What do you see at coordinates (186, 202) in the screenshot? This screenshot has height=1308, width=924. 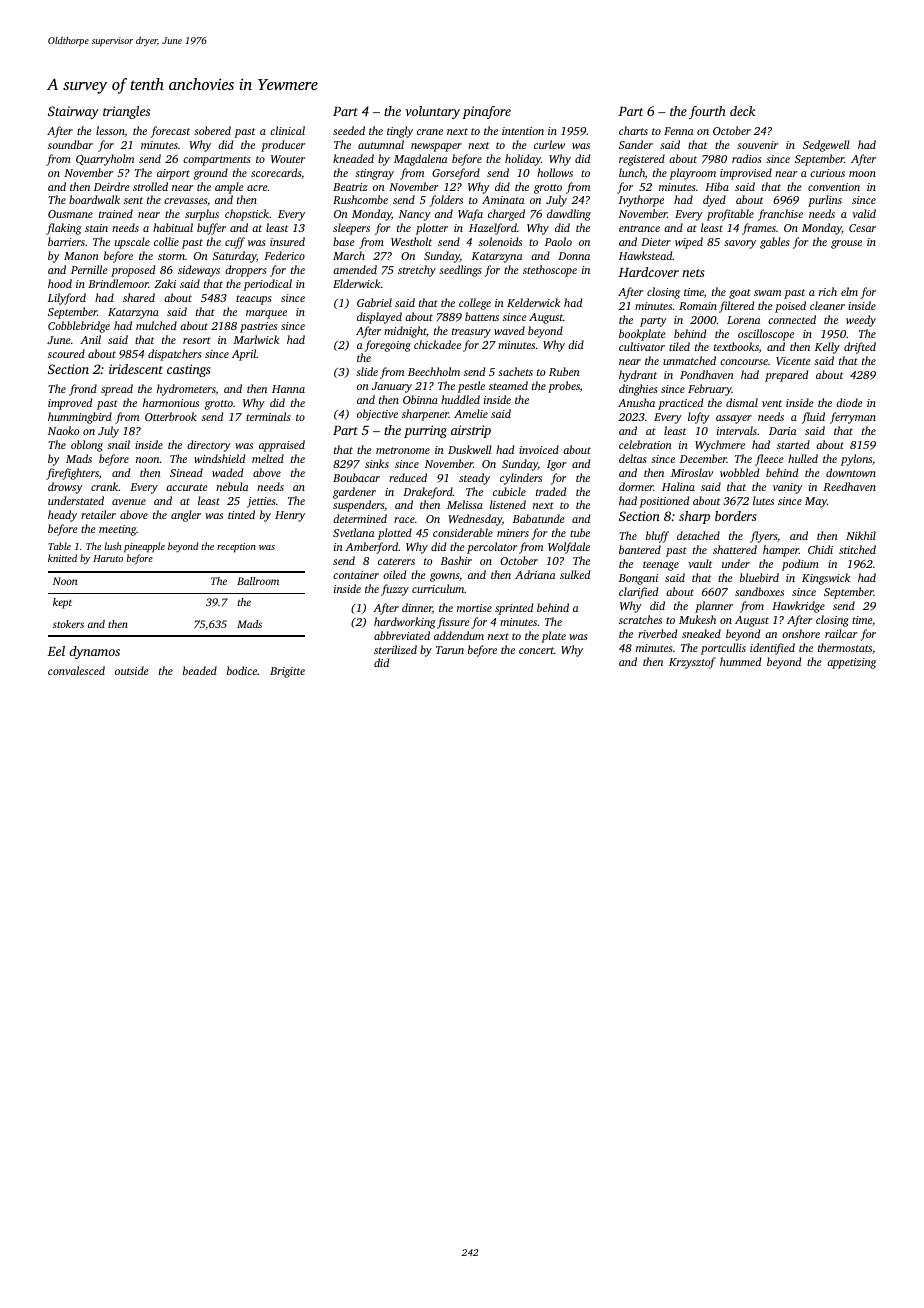 I see `crevasses` at bounding box center [186, 202].
